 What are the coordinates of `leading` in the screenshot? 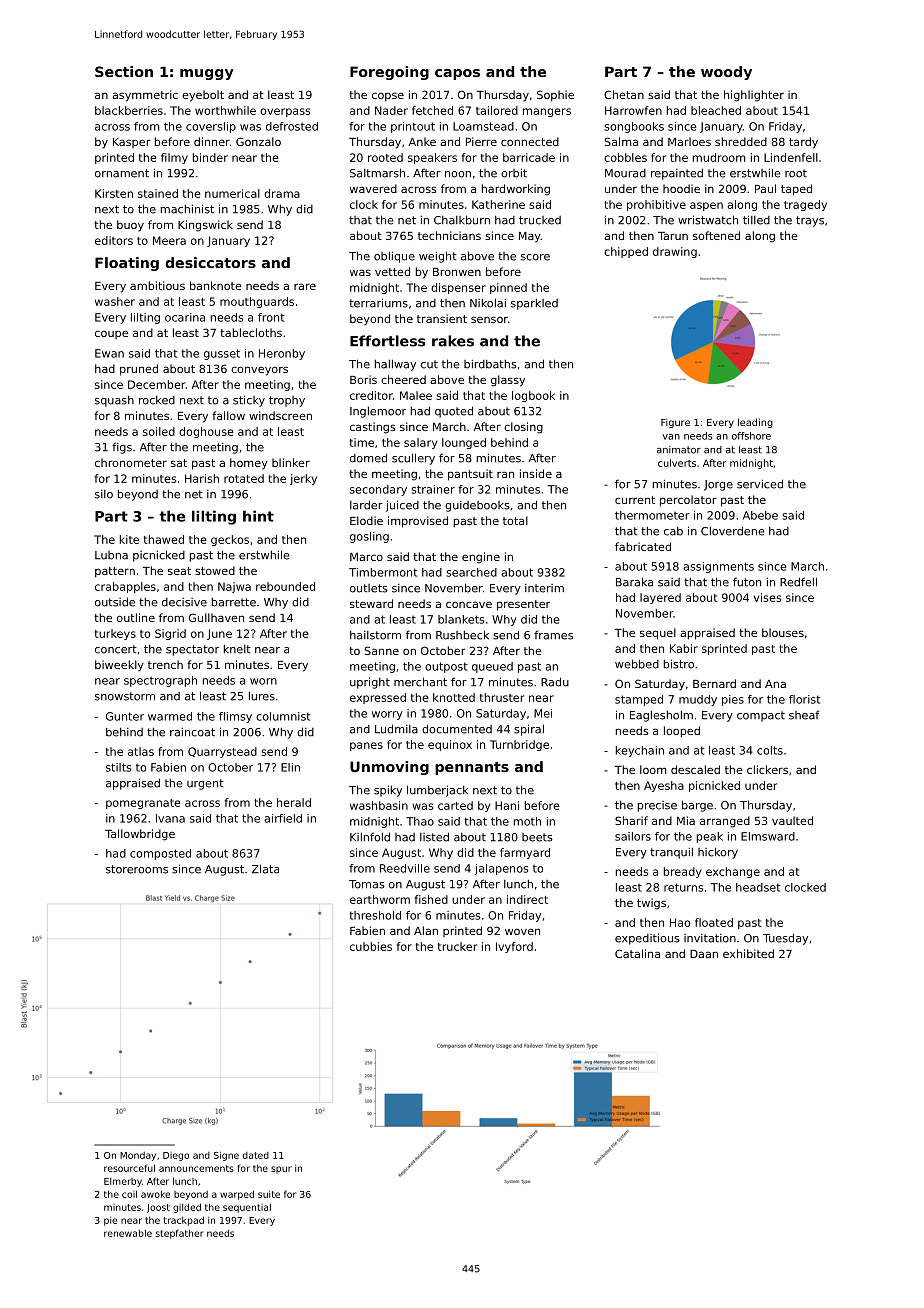 It's located at (755, 423).
